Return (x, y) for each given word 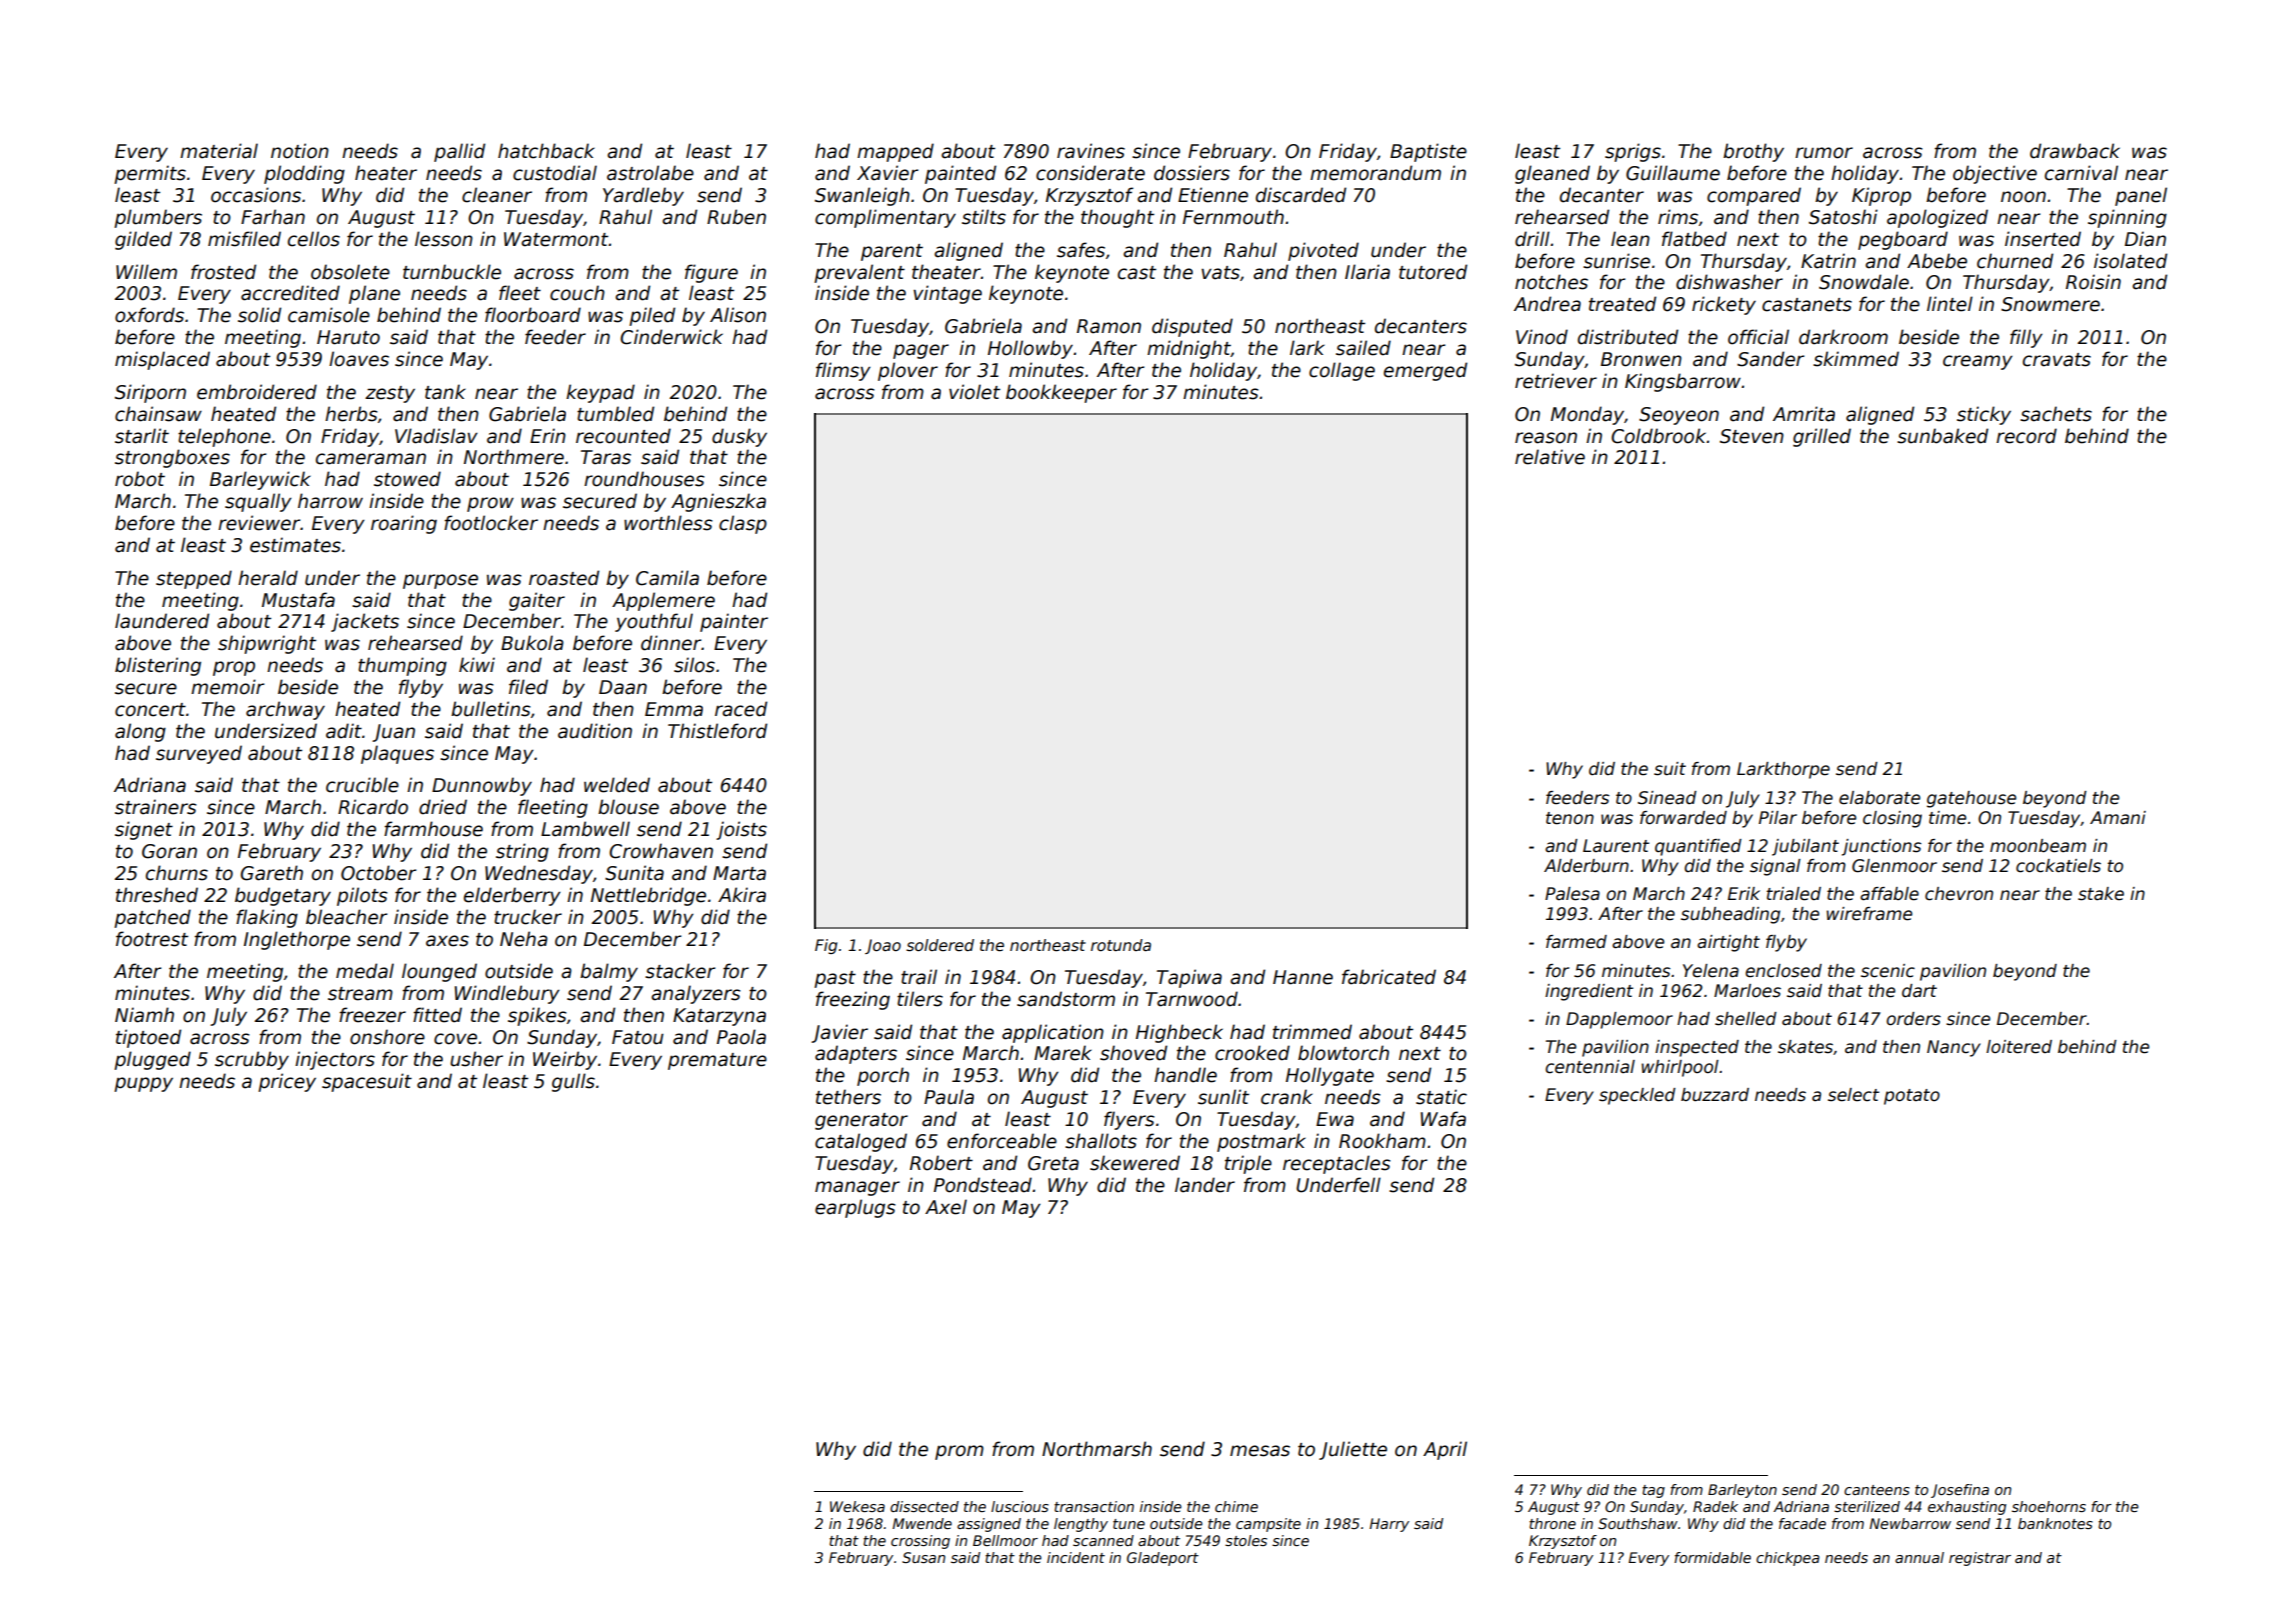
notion (300, 151)
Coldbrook (1658, 436)
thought (1117, 218)
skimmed (1856, 359)
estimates (295, 545)
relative (1550, 457)
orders (1913, 1019)
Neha (524, 939)
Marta (739, 873)
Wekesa (857, 1506)
